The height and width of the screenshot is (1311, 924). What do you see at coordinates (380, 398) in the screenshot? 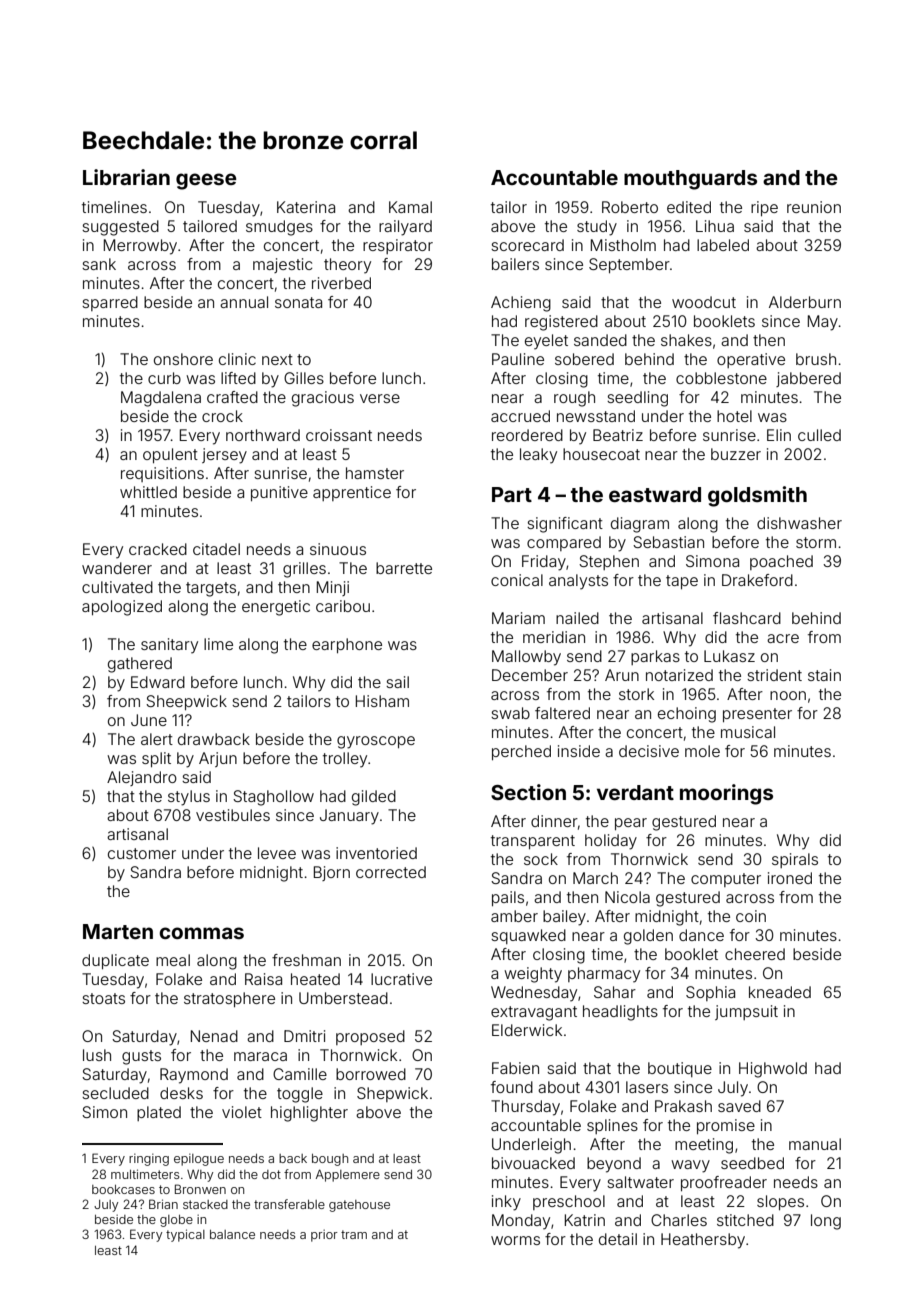
I see `verse` at bounding box center [380, 398].
